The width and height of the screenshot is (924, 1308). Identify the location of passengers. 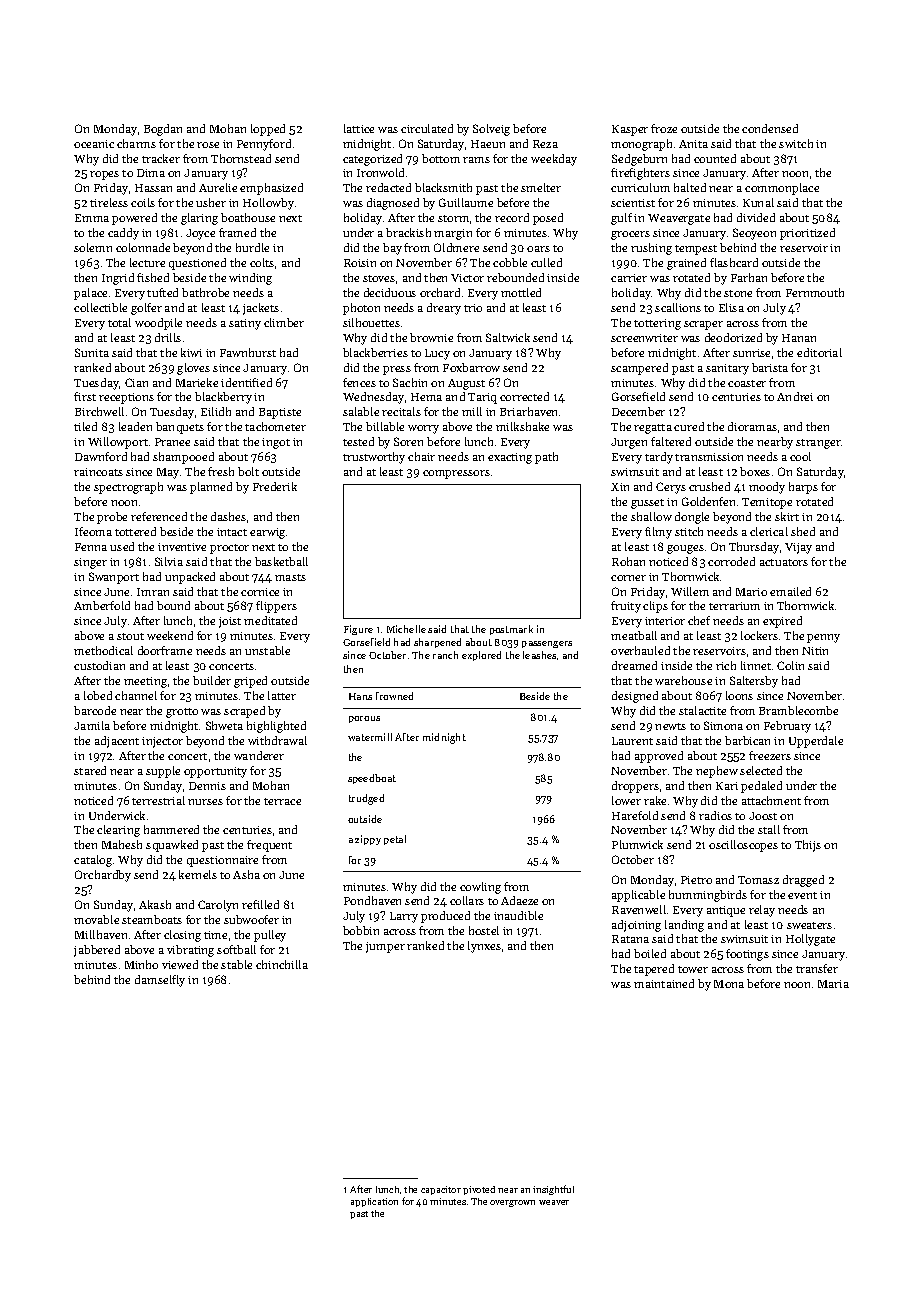
(547, 644).
